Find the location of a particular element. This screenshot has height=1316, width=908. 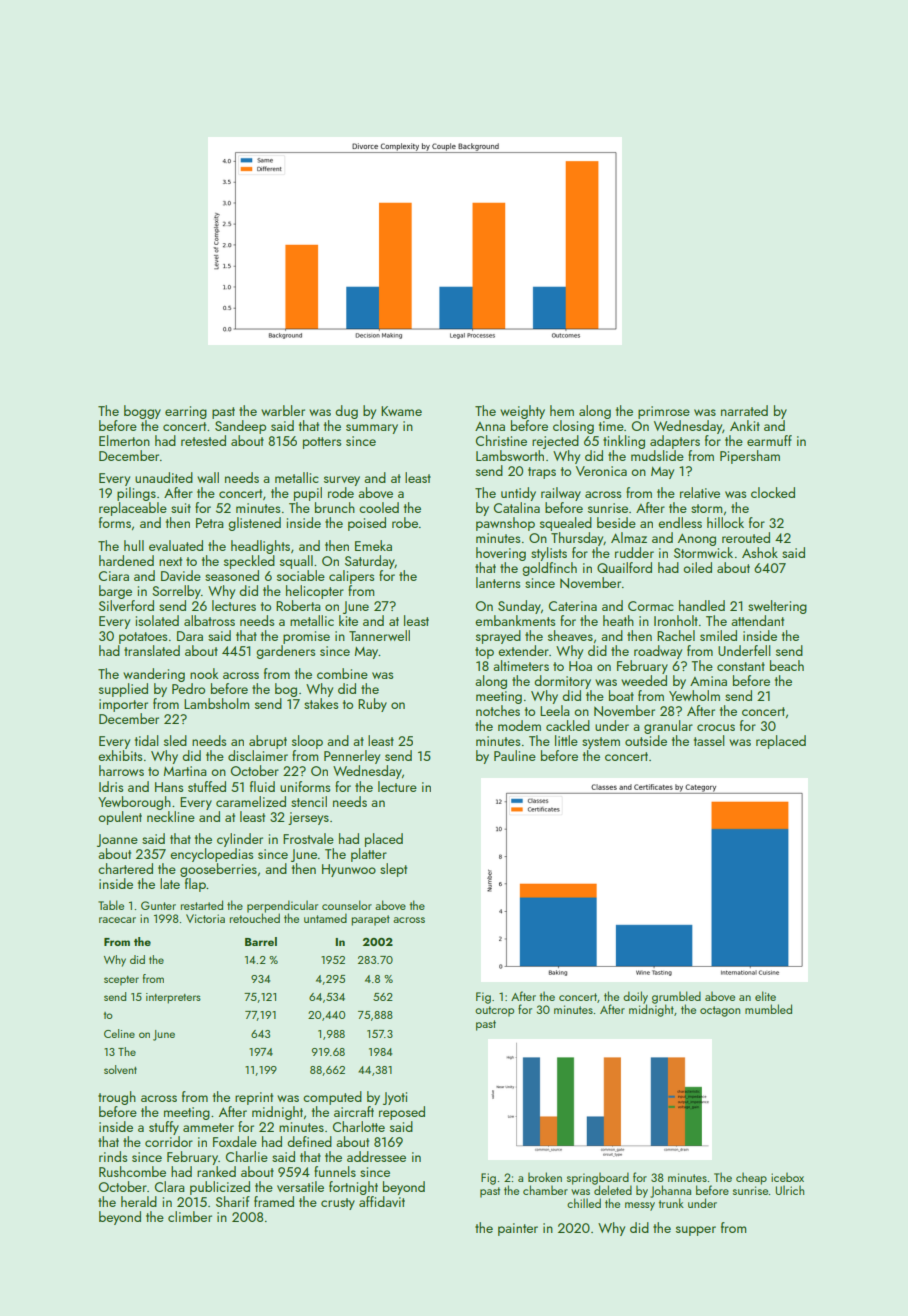

reprint is located at coordinates (254, 1098).
